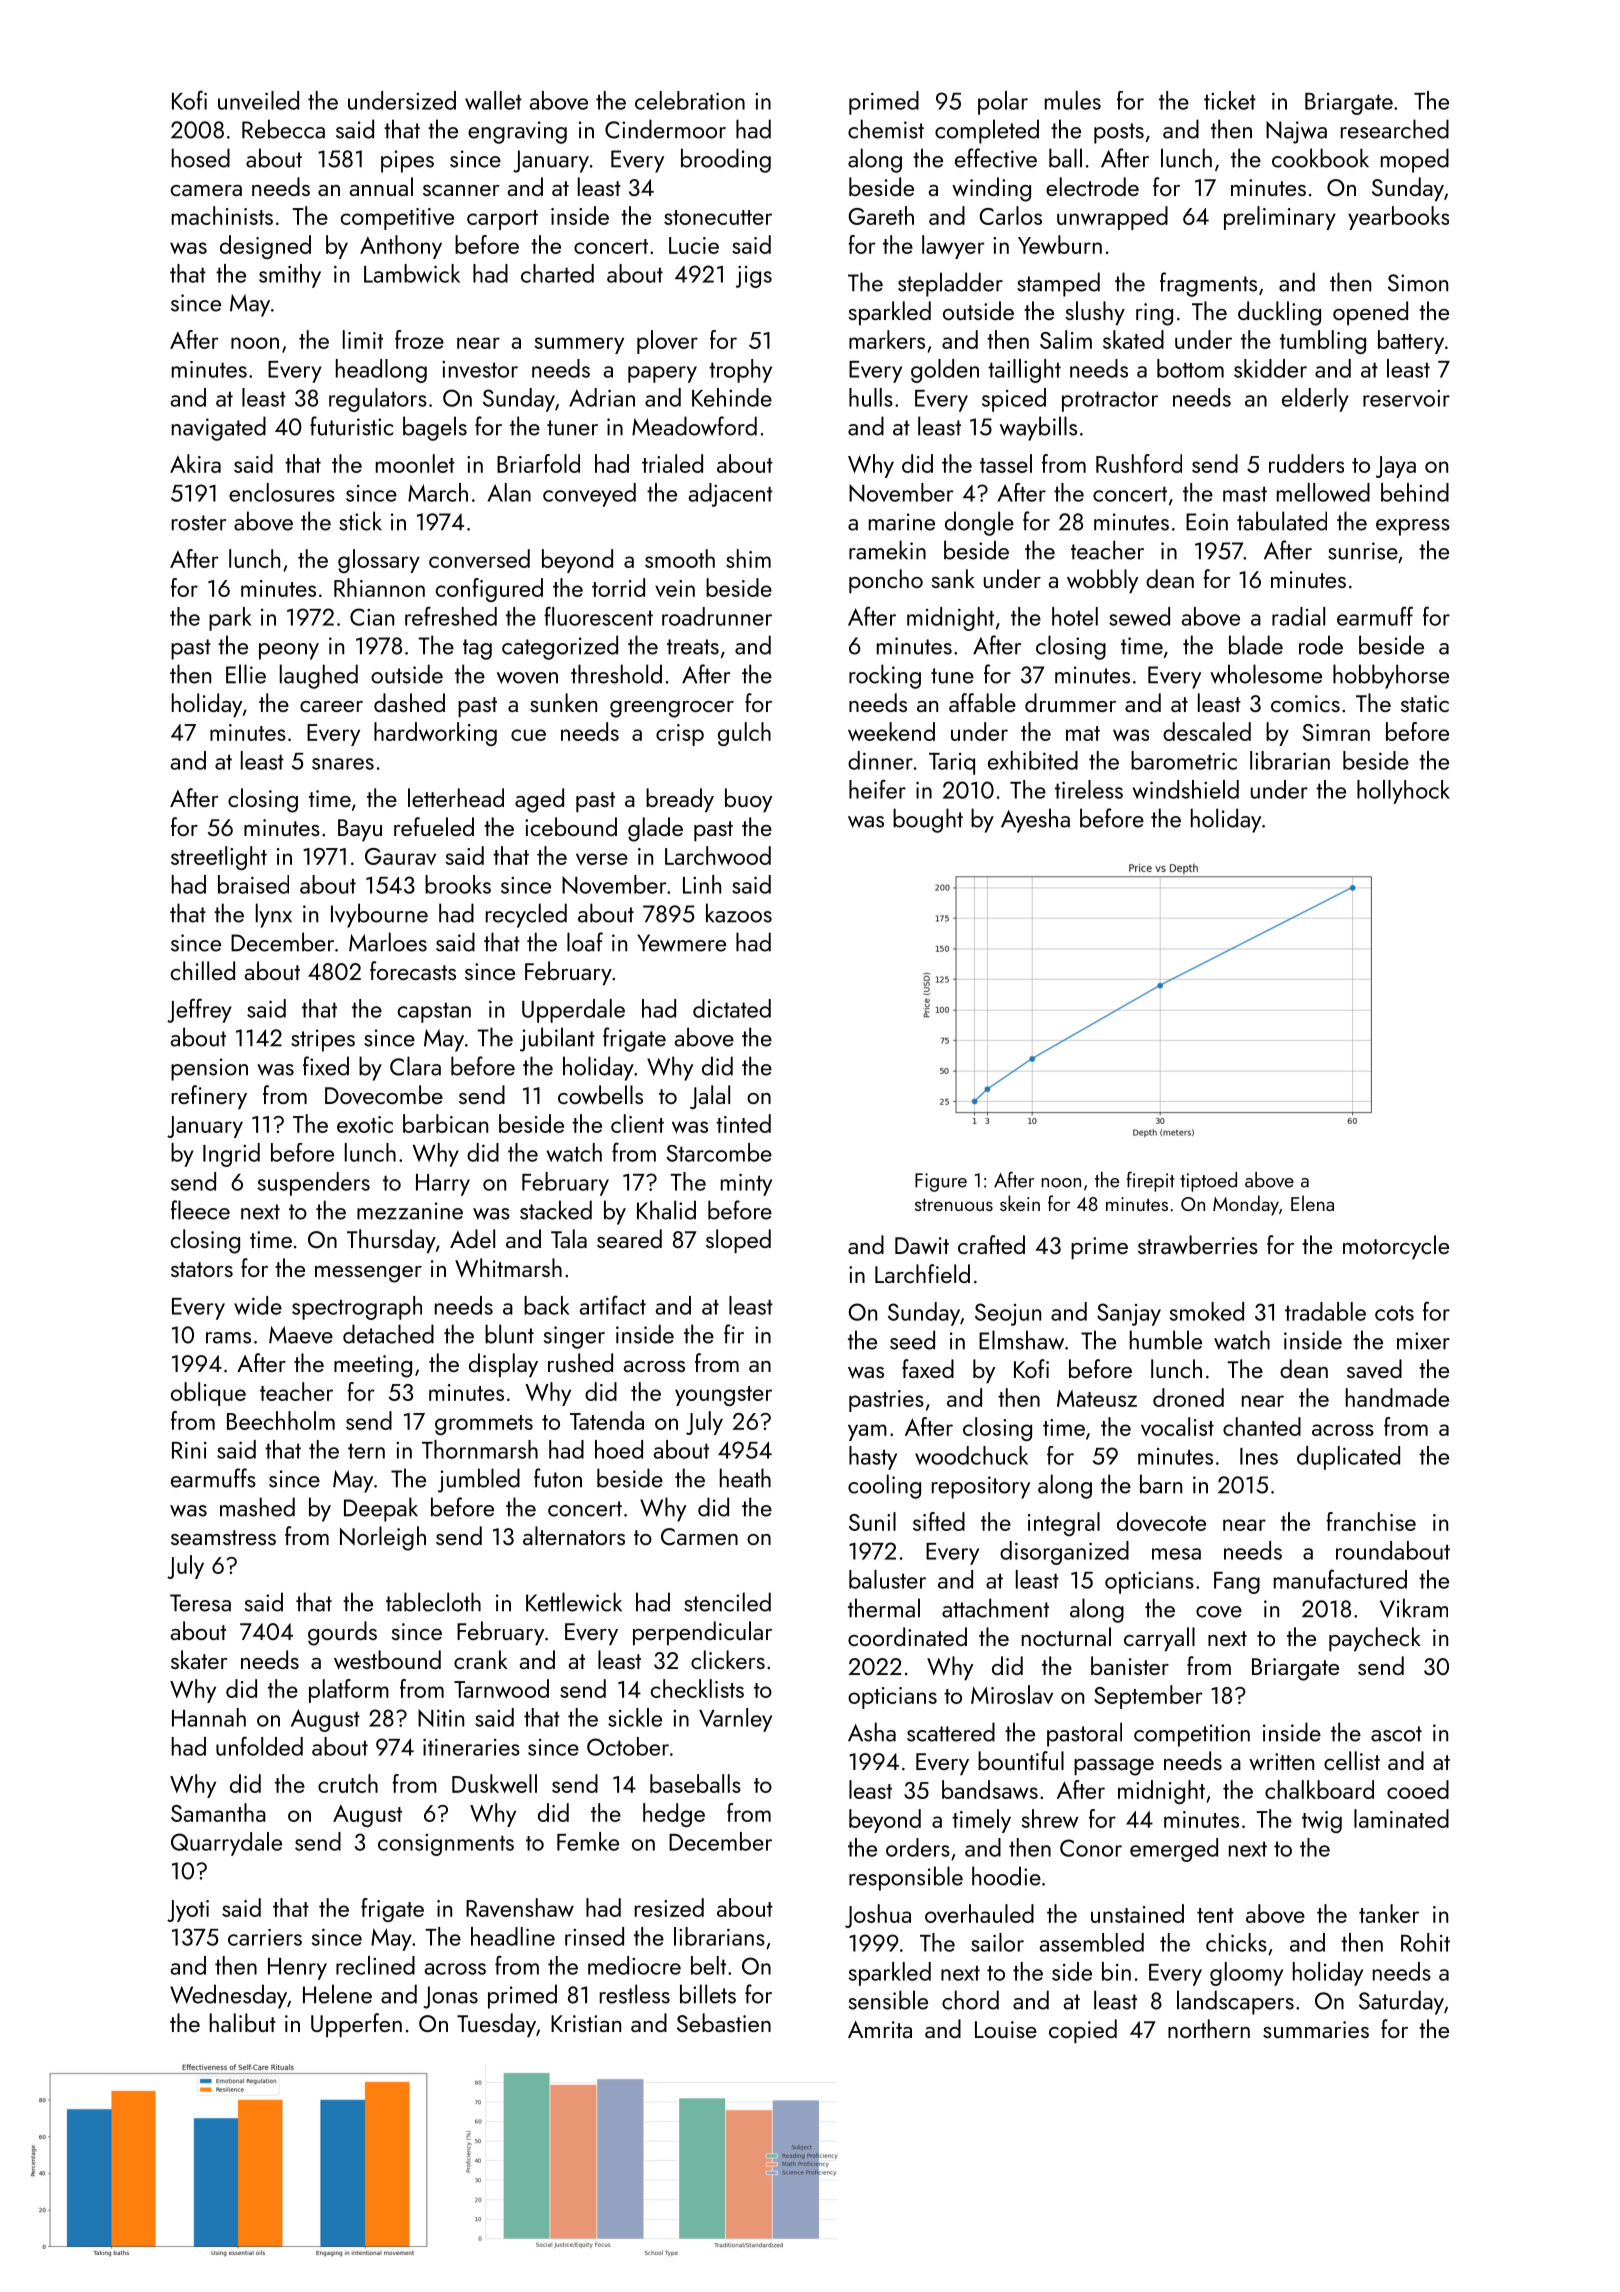 This screenshot has width=1620, height=2292. Describe the element at coordinates (732, 1008) in the screenshot. I see `dictated` at that location.
